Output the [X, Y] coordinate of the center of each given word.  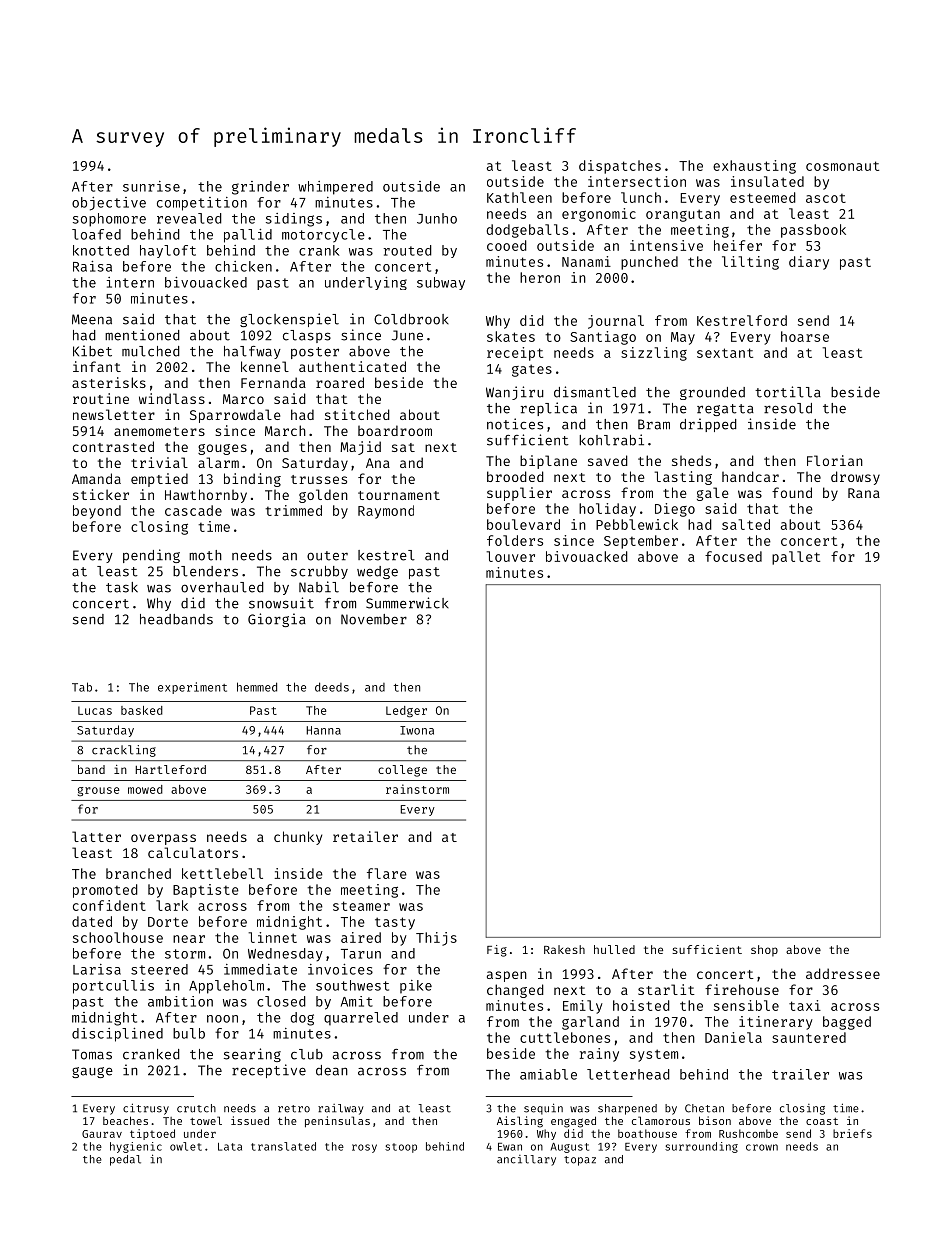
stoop [401, 1148]
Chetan [704, 1108]
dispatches [620, 167]
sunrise [151, 186]
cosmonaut [842, 166]
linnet [273, 937]
